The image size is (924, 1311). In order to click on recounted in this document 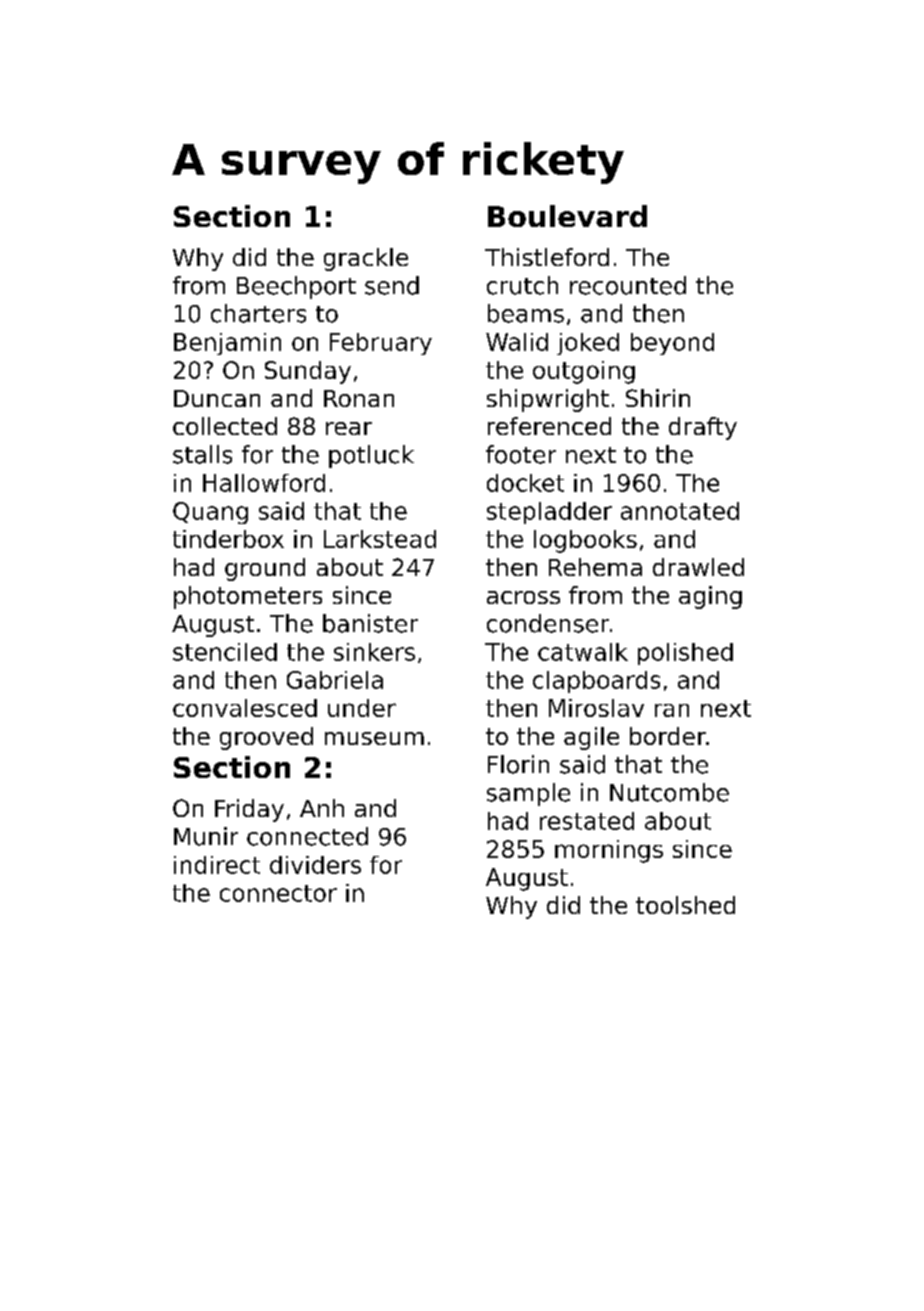, I will do `click(628, 285)`.
